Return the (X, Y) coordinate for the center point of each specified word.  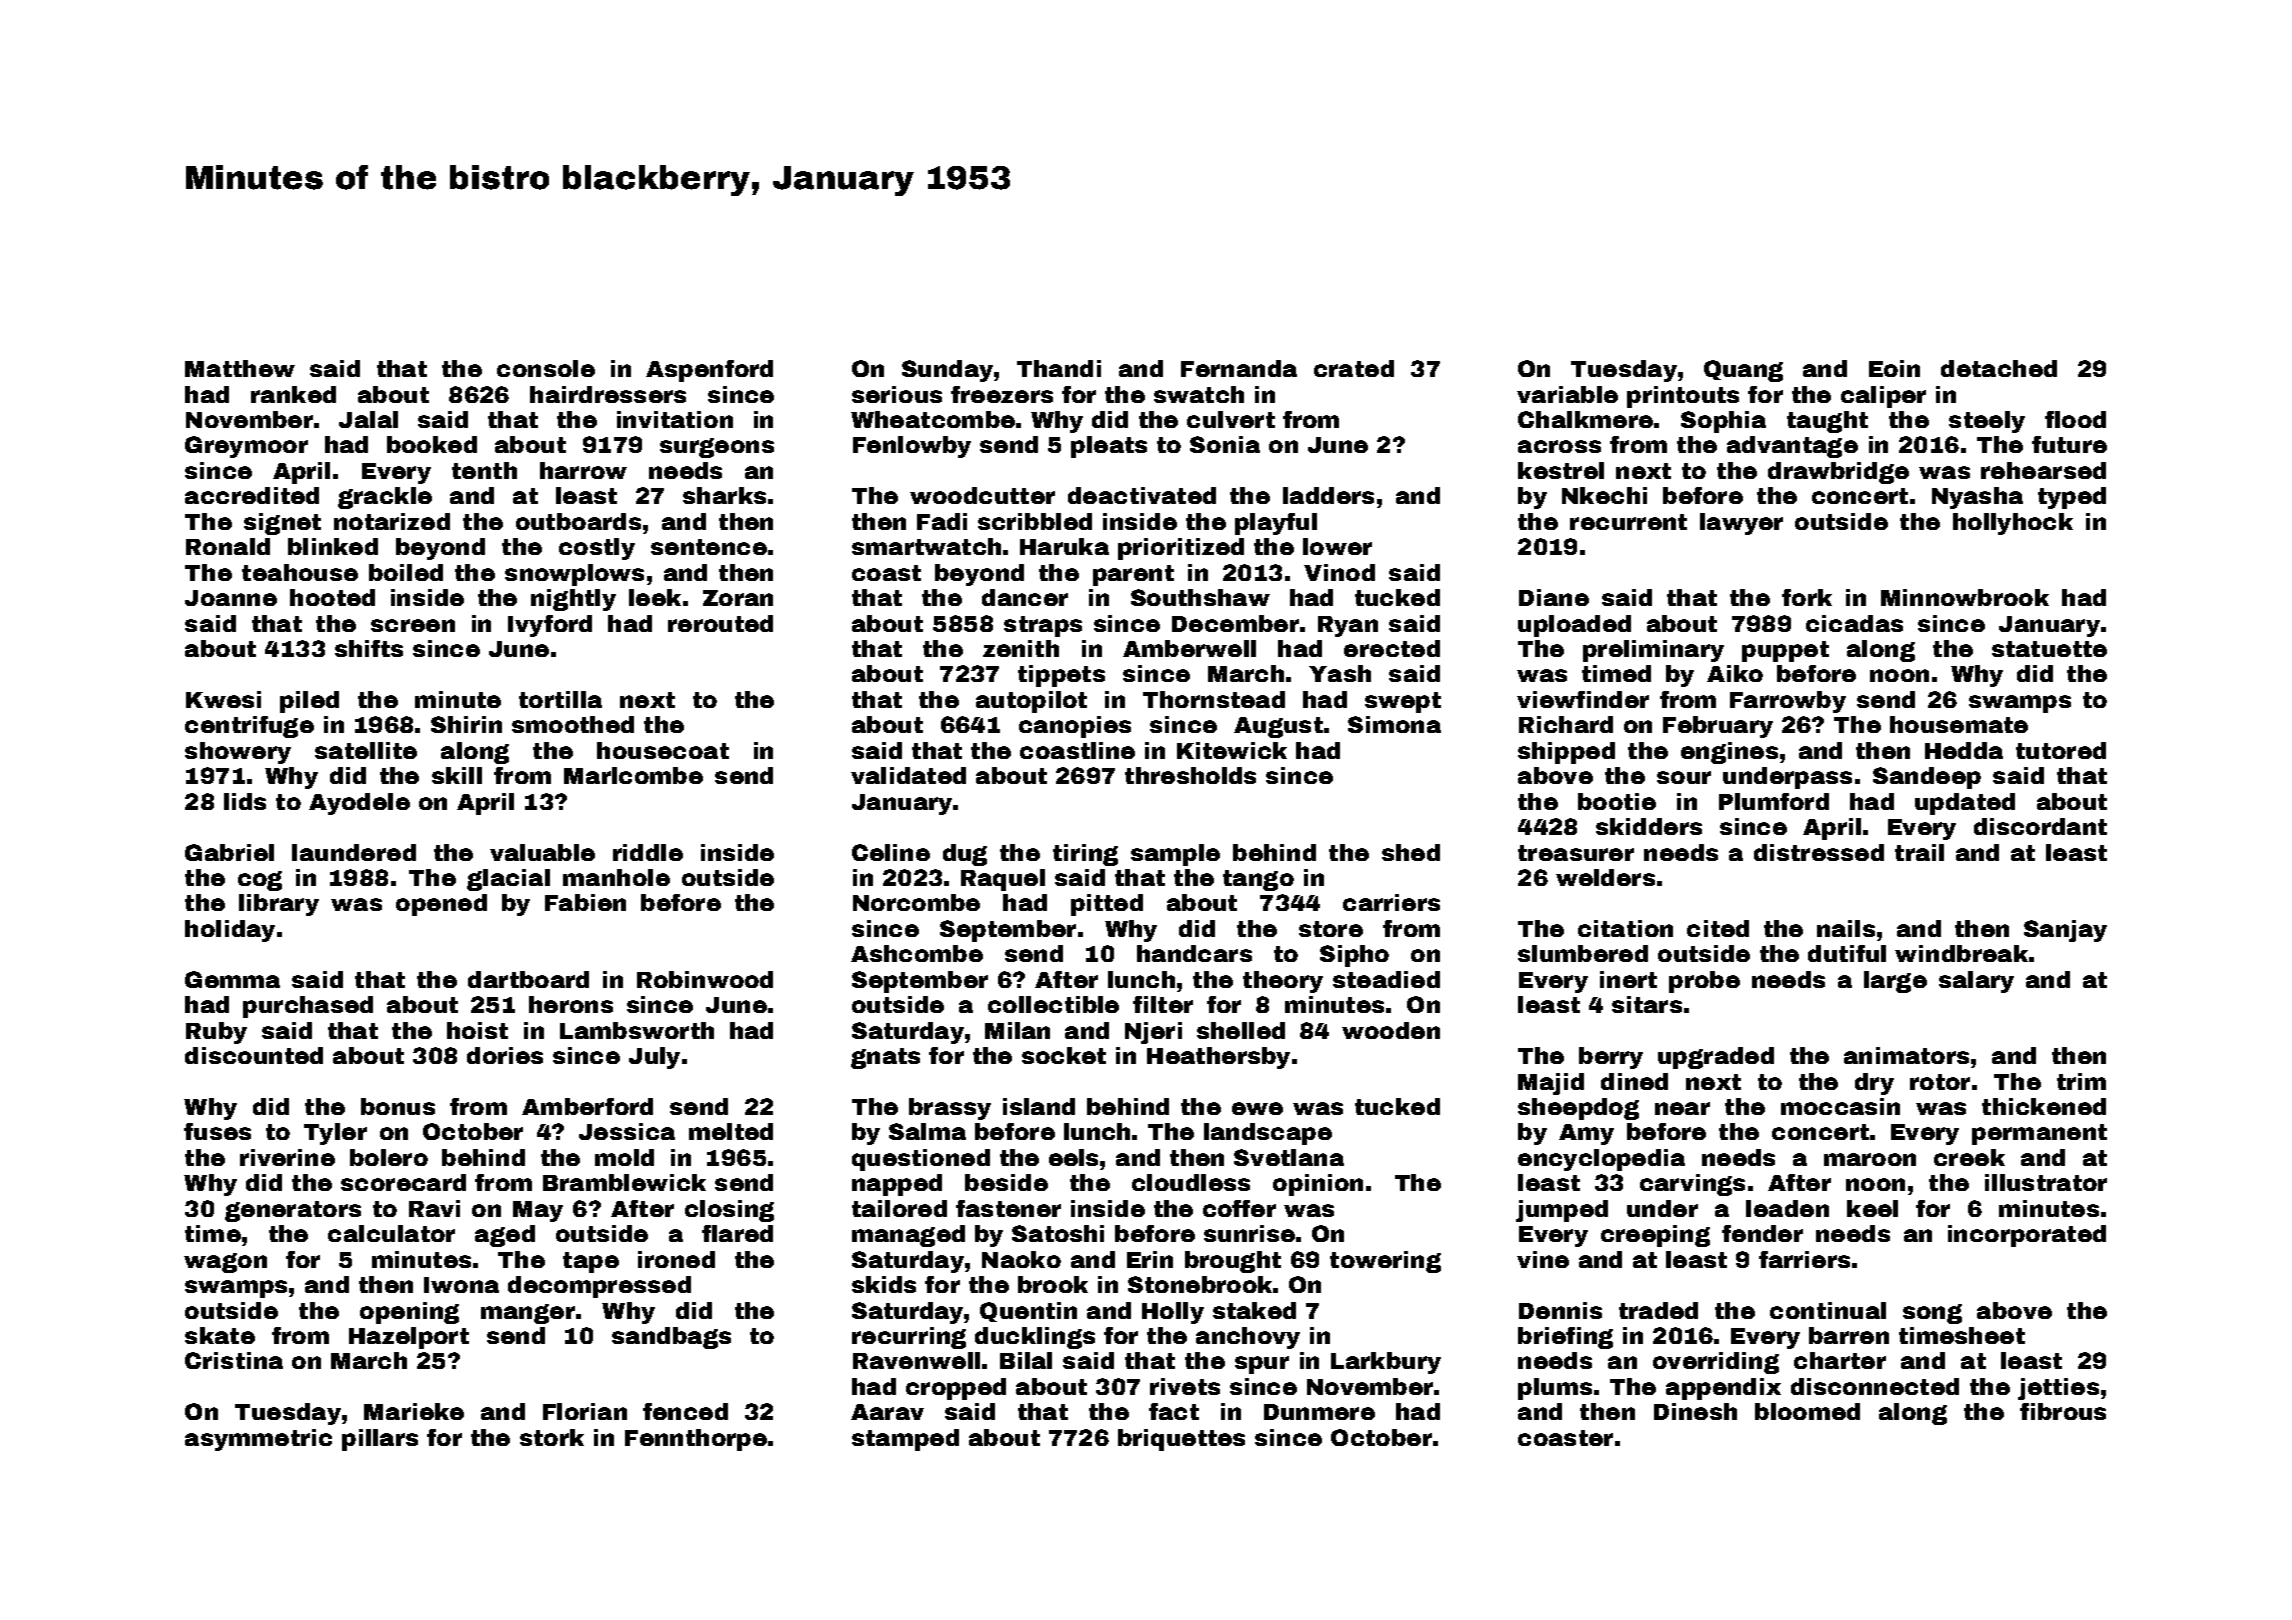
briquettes (1181, 1440)
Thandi (1059, 368)
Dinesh (1695, 1411)
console (546, 368)
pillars (380, 1440)
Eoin (1894, 368)
